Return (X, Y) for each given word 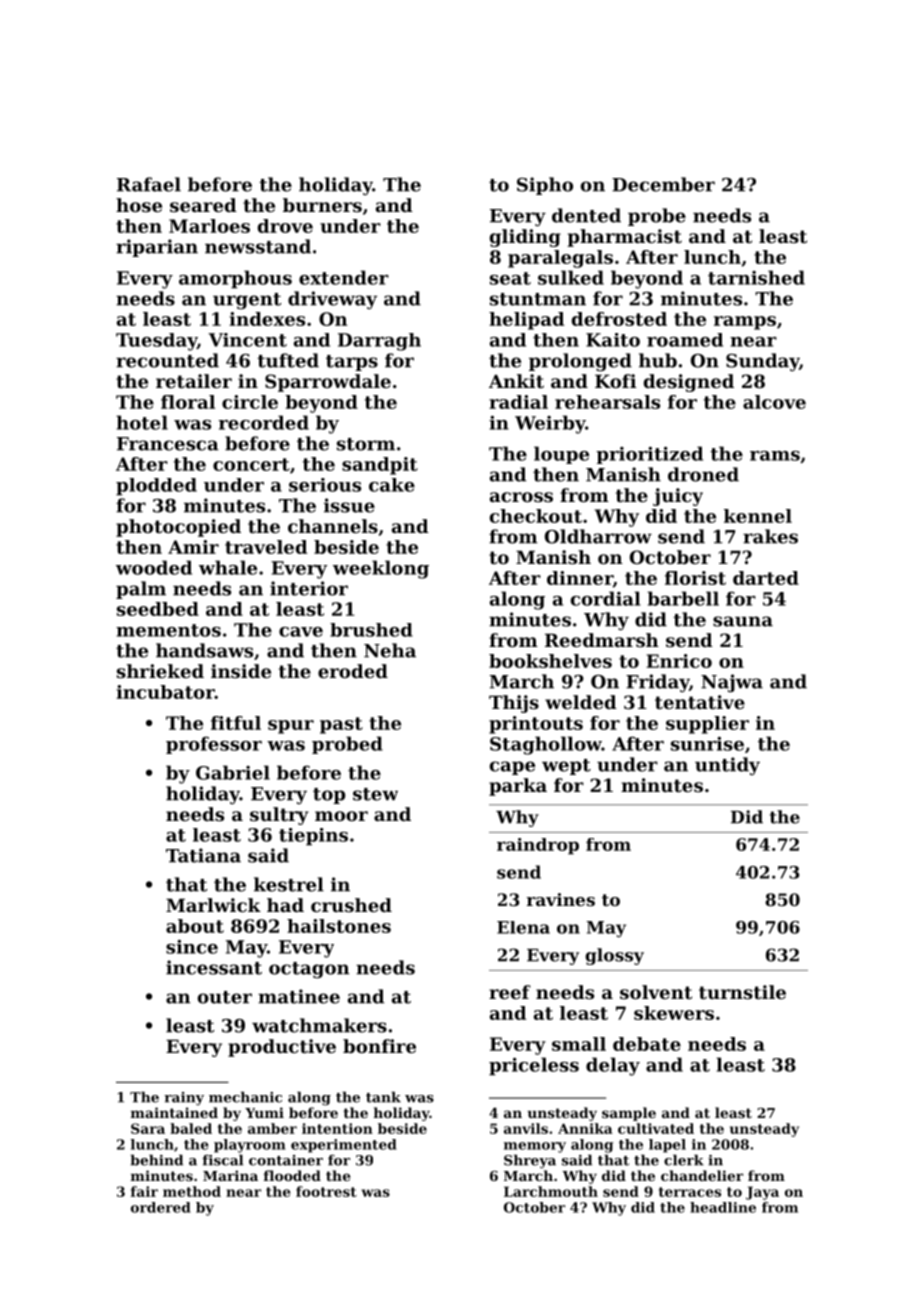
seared (203, 205)
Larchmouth (551, 1191)
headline (723, 1207)
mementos (168, 630)
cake (392, 485)
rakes (770, 536)
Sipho (545, 186)
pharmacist (624, 238)
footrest (326, 1191)
